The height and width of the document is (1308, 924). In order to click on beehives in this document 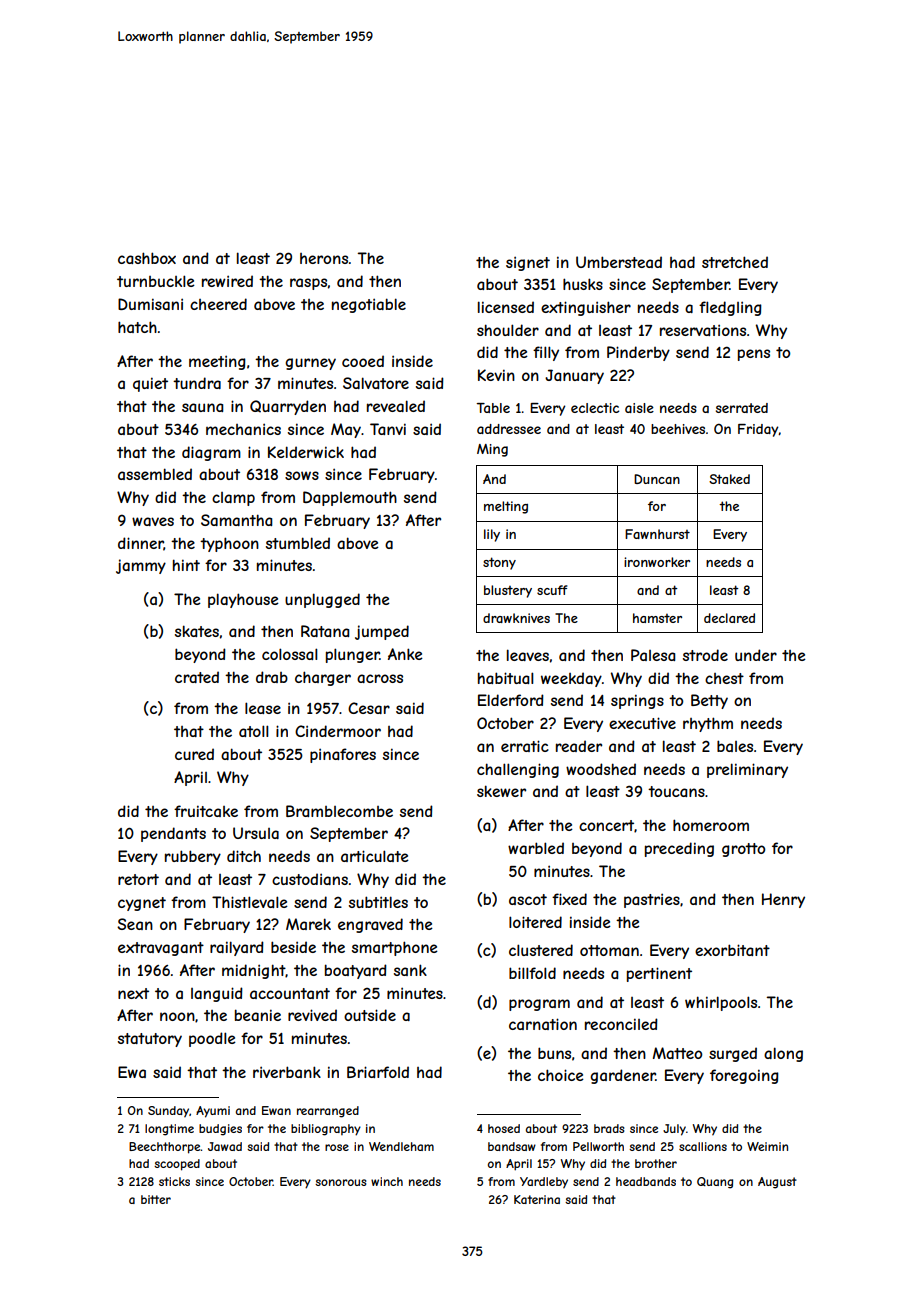, I will do `click(678, 429)`.
